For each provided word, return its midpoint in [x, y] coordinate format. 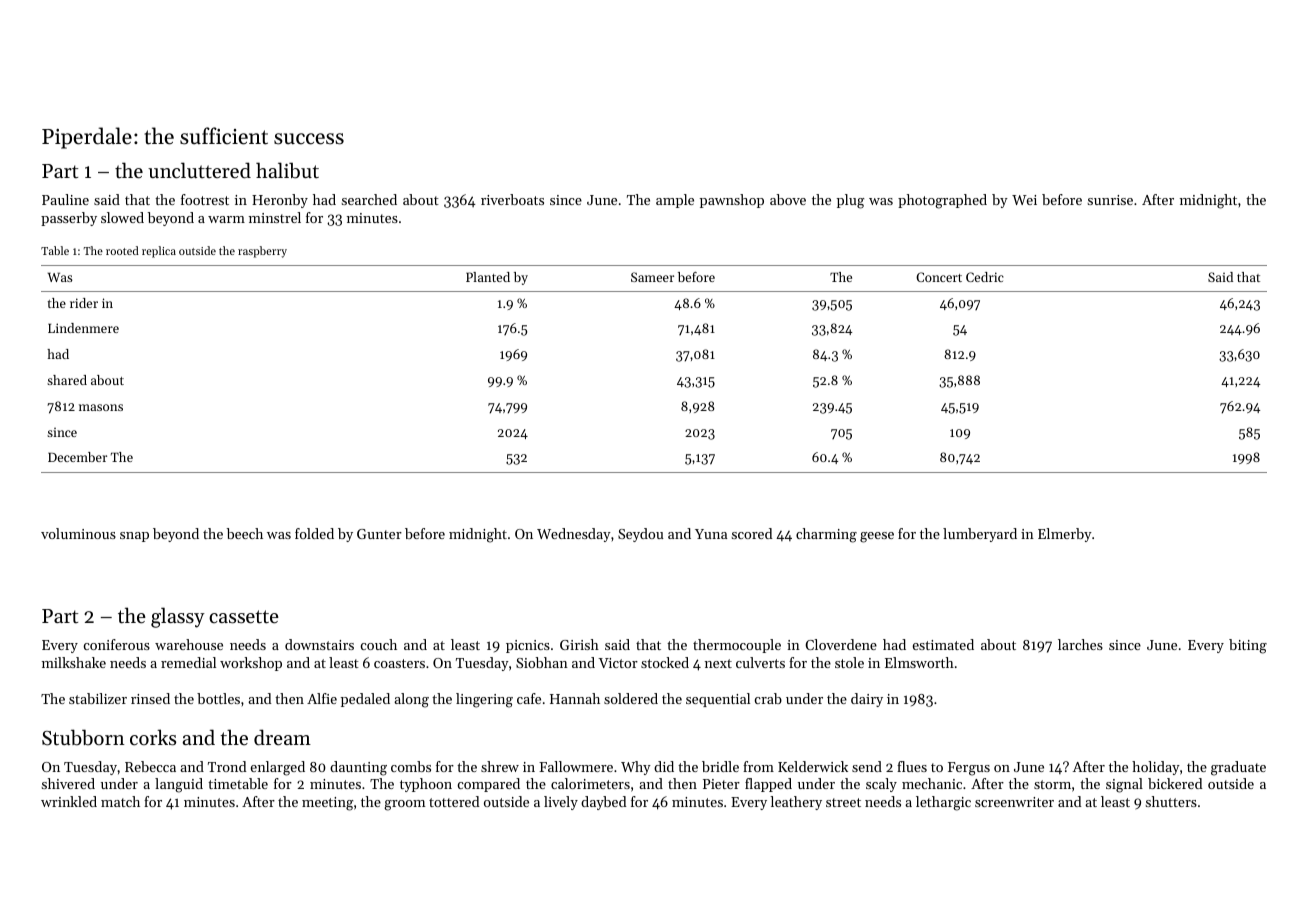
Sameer [652, 277]
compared [489, 785]
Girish [579, 644]
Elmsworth [919, 662]
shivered [68, 783]
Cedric [985, 277]
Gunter [379, 534]
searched [369, 199]
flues [912, 766]
